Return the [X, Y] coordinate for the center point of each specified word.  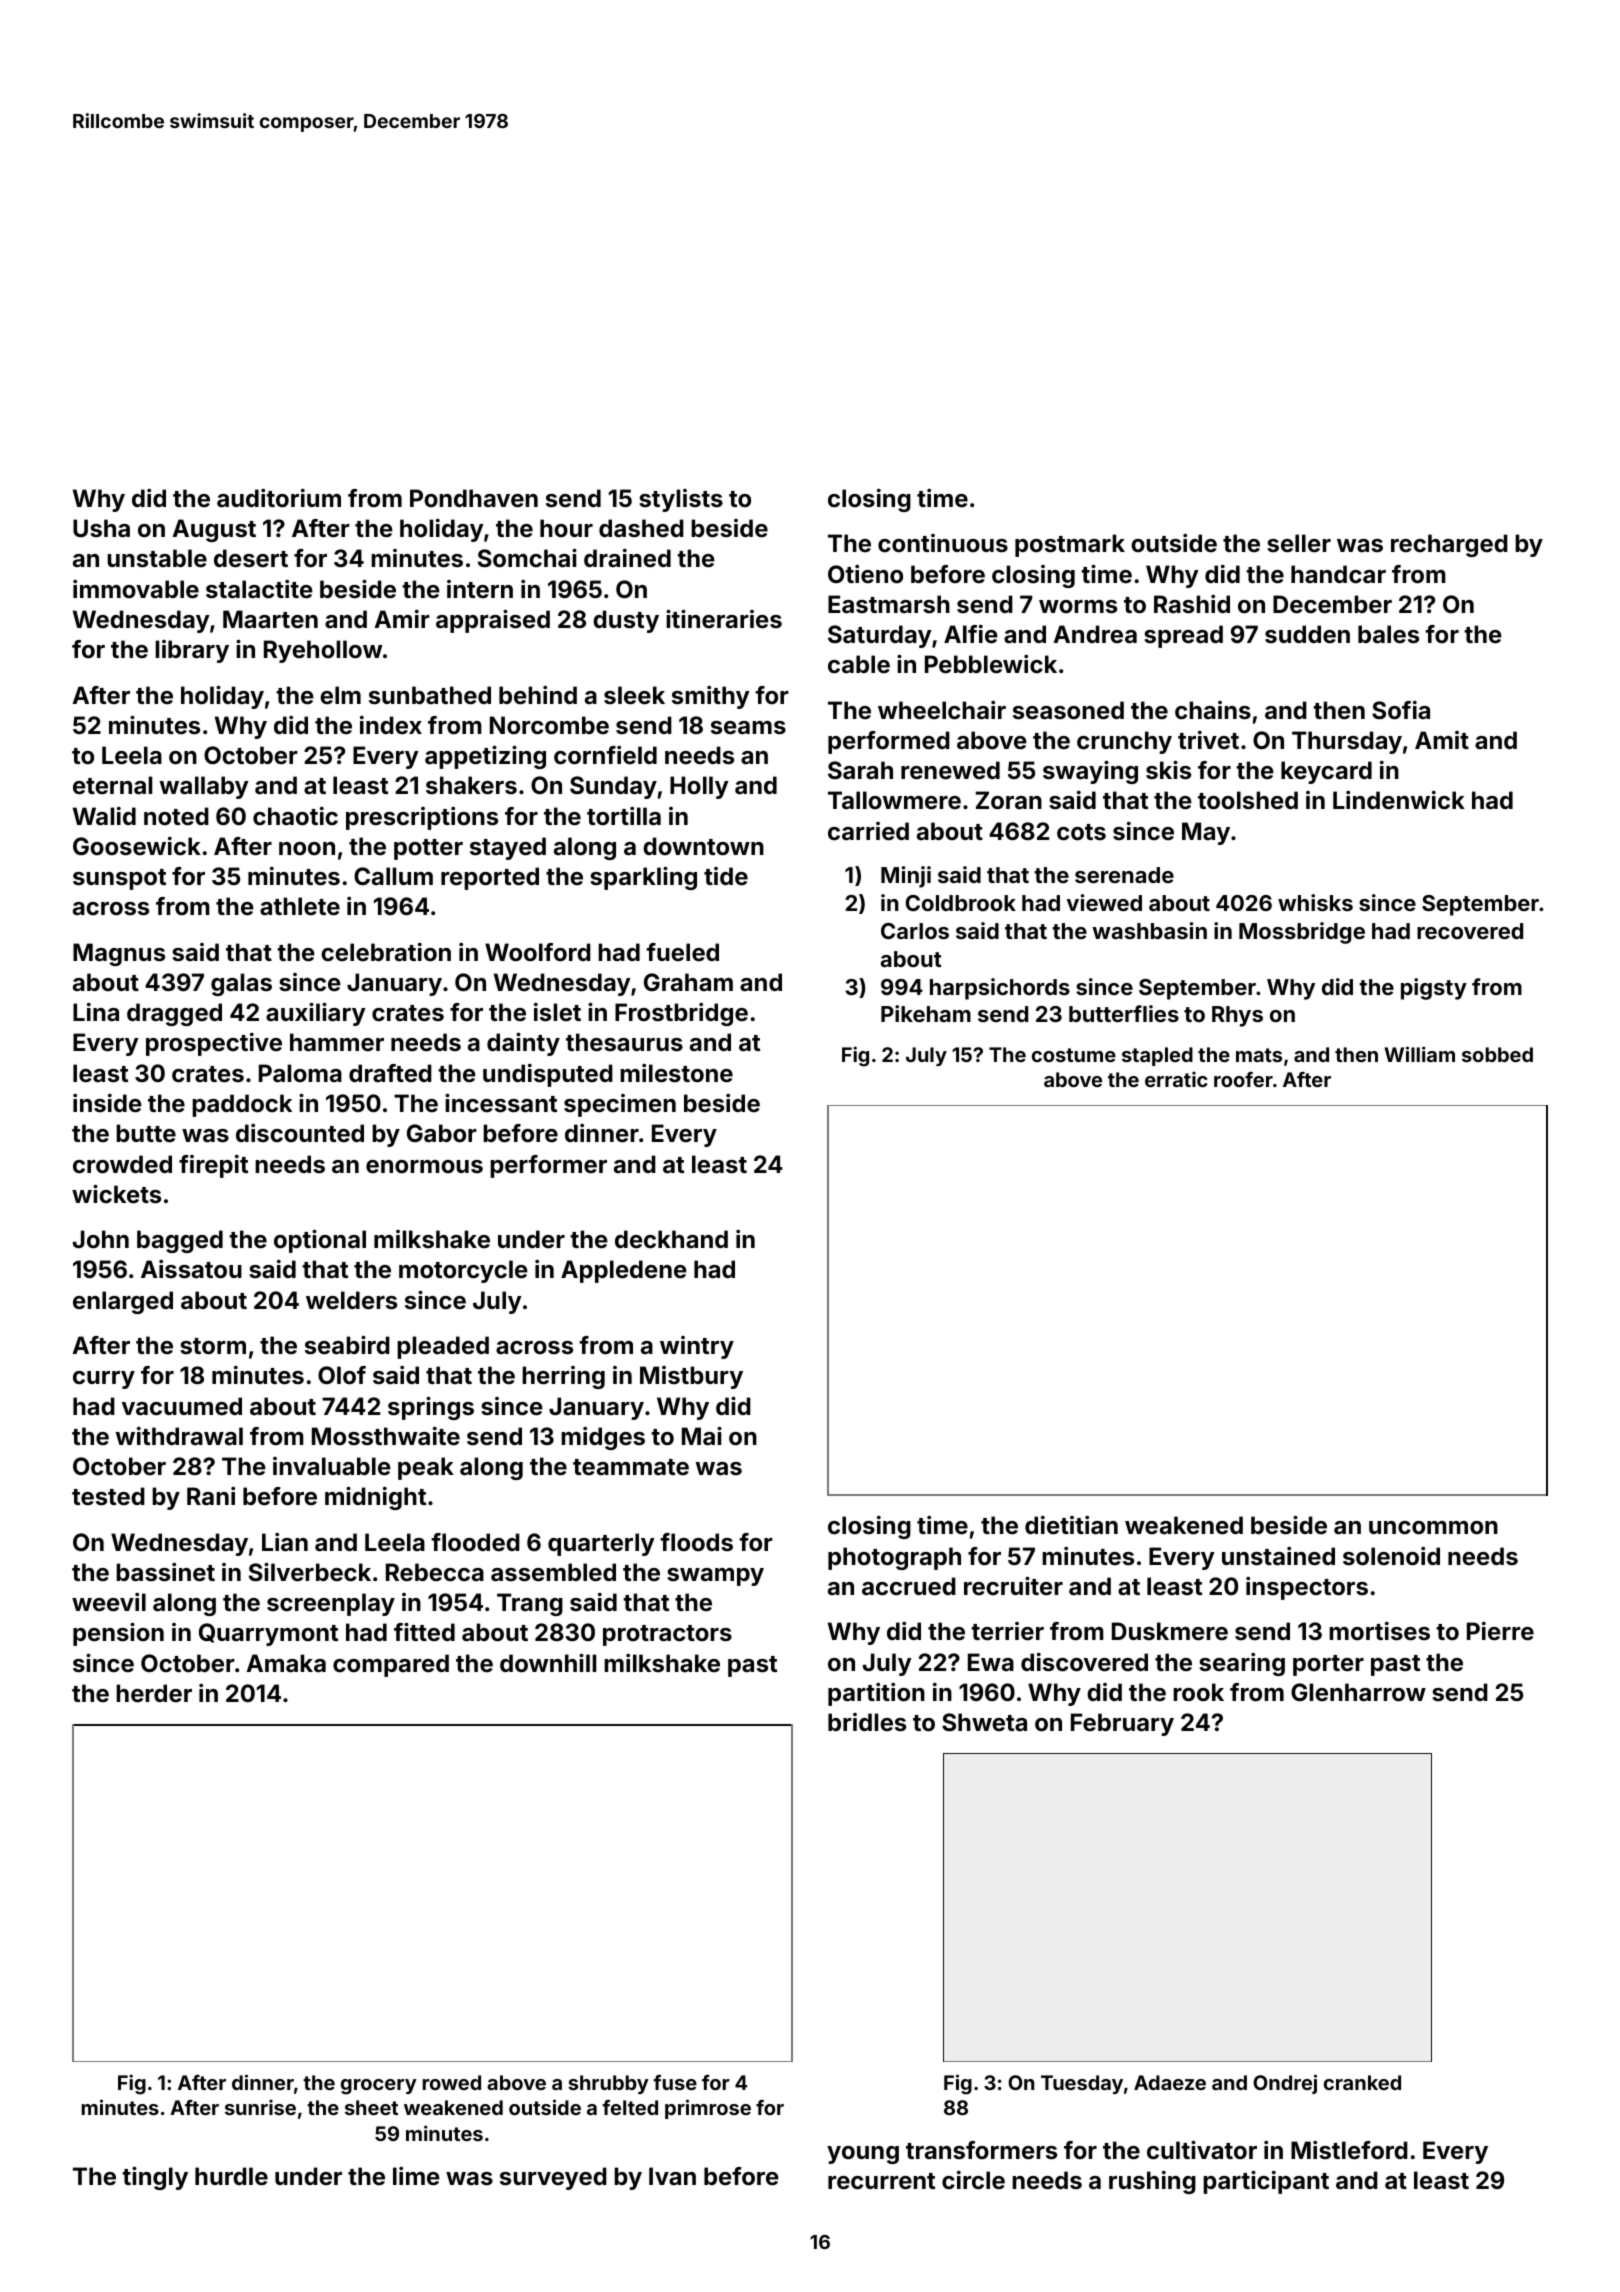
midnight [375, 1498]
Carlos [915, 931]
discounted [300, 1133]
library [192, 651]
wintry [697, 1347]
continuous [943, 543]
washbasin [1149, 930]
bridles [867, 1722]
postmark [1070, 545]
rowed [451, 2082]
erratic [1176, 1079]
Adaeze [1170, 2082]
